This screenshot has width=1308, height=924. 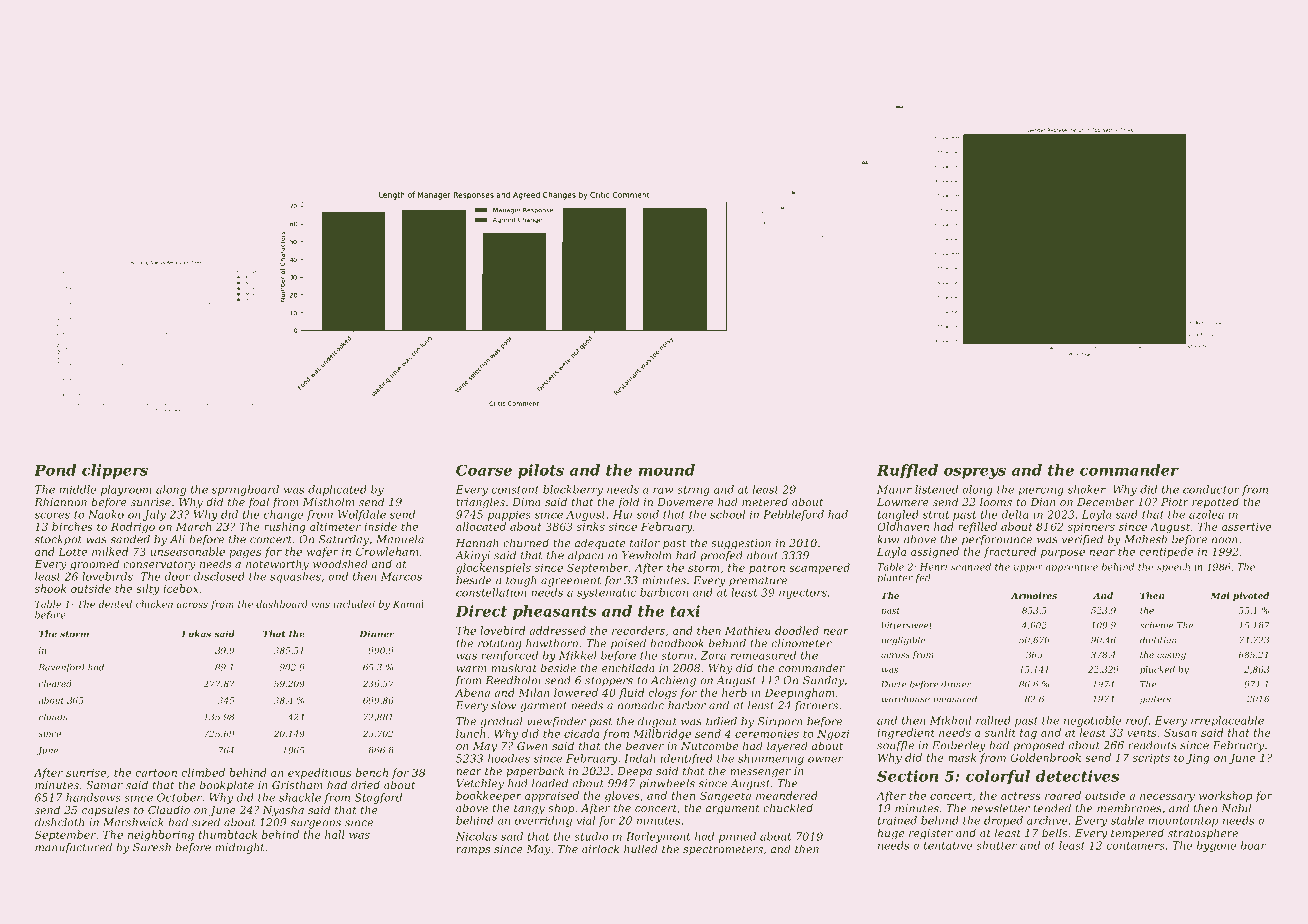 I want to click on middle, so click(x=77, y=489).
